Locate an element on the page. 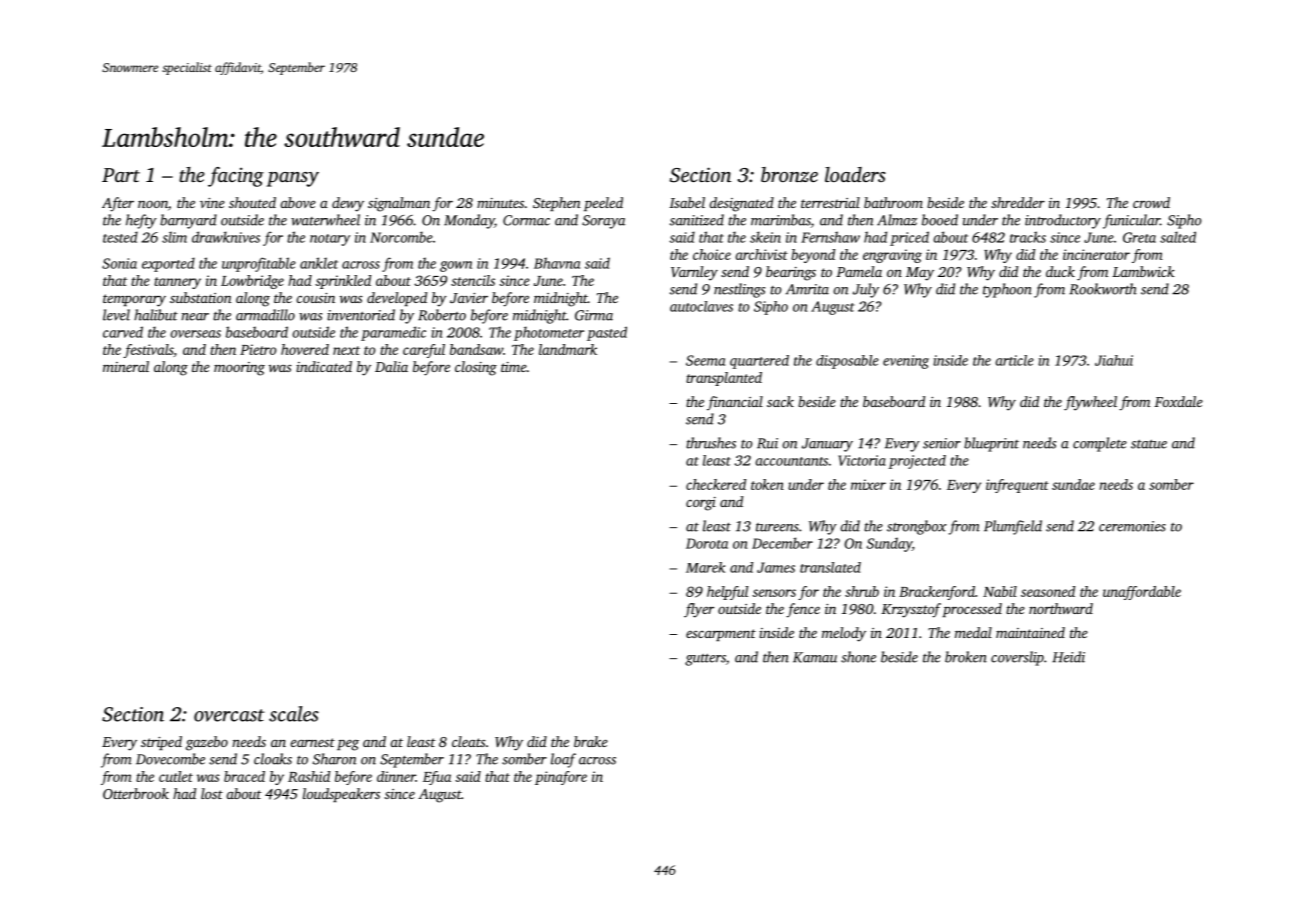 This page has height=924, width=1308. scales is located at coordinates (294, 714).
